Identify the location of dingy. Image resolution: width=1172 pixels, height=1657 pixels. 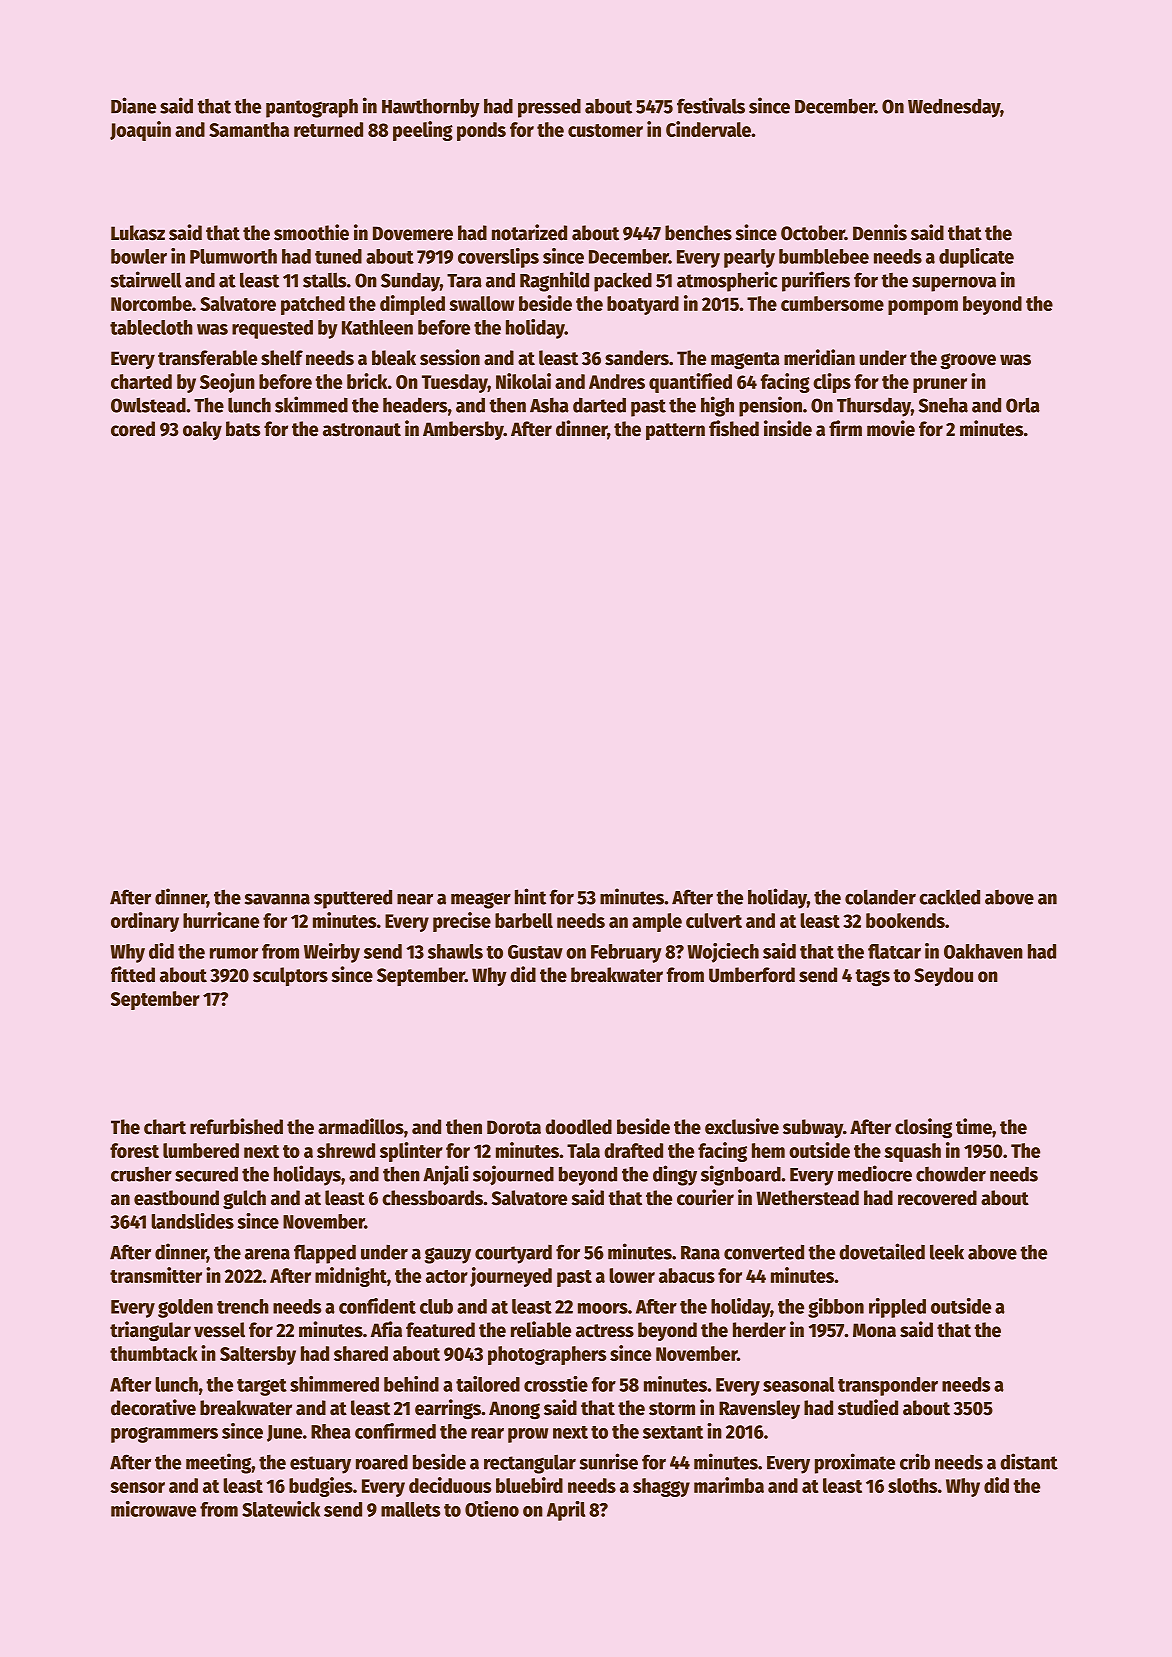
(675, 1175).
